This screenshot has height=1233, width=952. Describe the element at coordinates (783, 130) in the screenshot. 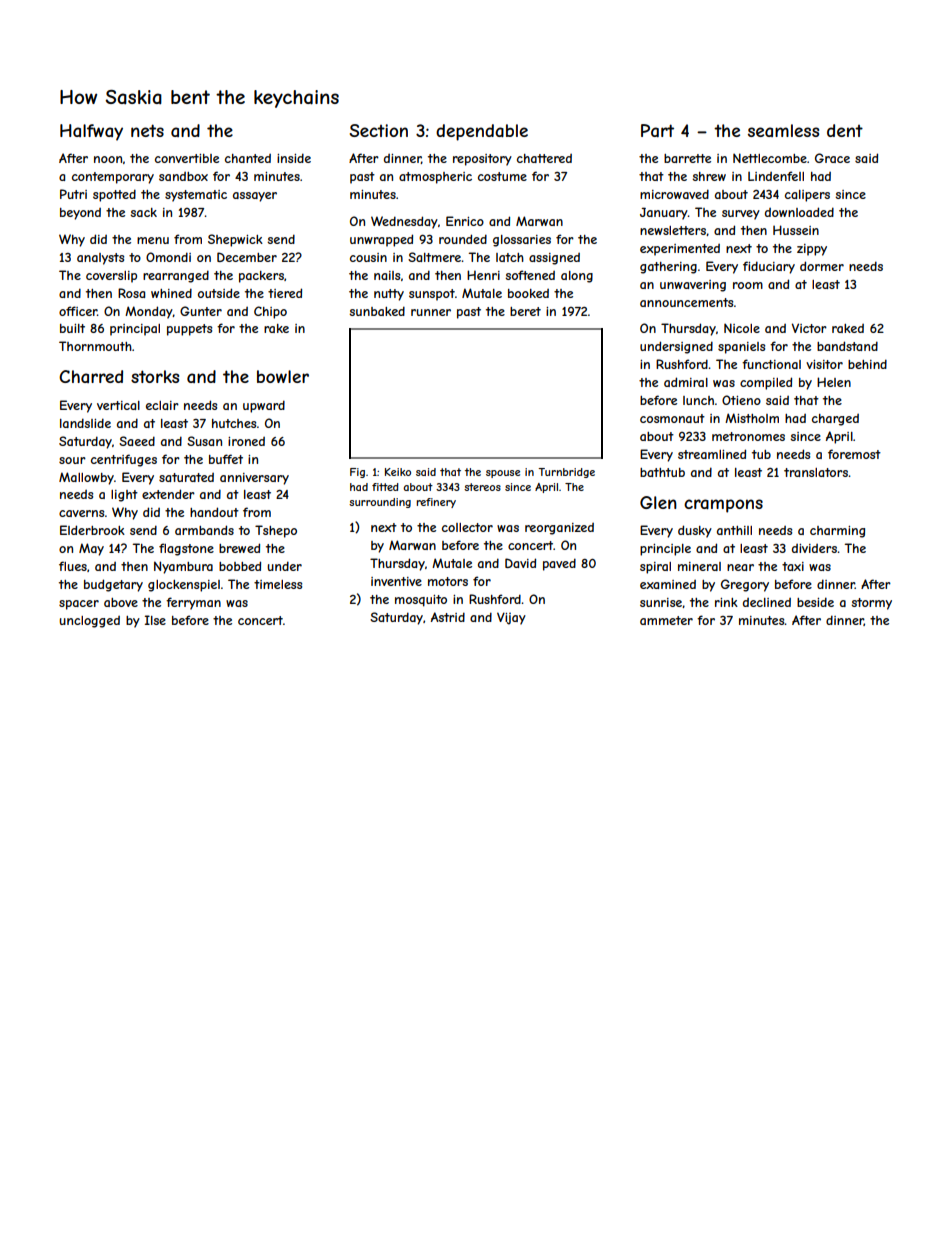

I see `seamless` at that location.
